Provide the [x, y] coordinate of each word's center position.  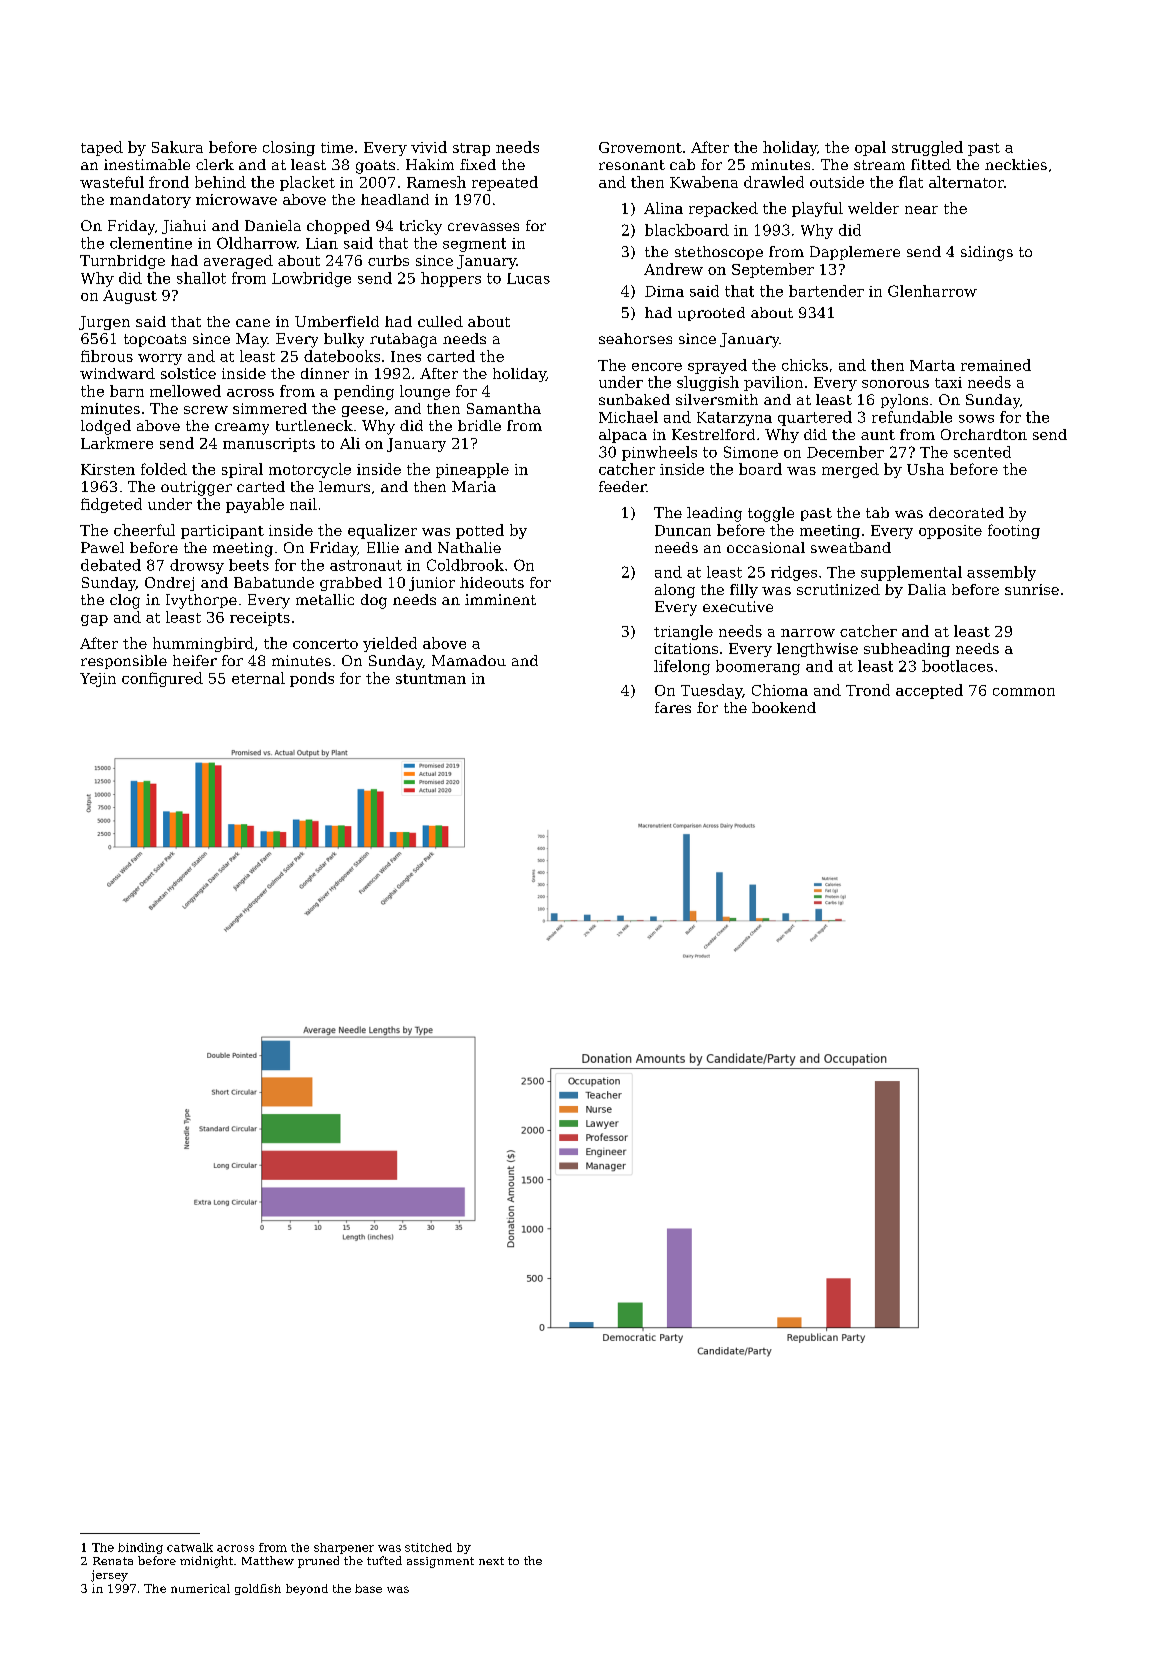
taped [102, 148]
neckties [1016, 164]
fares [673, 707]
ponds [312, 679]
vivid [429, 147]
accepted [929, 691]
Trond [868, 690]
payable [255, 505]
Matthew [268, 1560]
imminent [500, 599]
